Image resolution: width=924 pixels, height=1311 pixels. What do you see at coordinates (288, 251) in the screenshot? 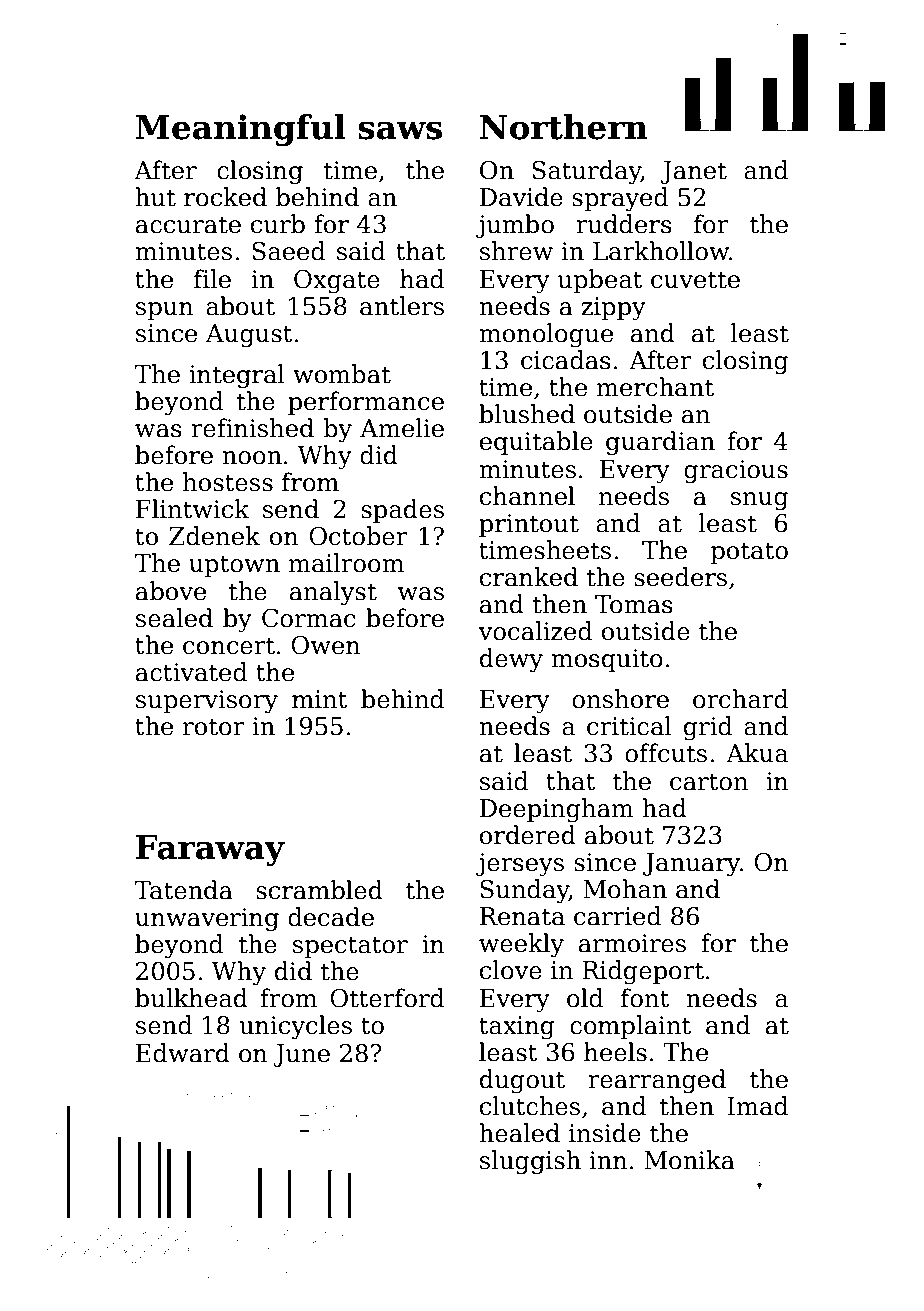
I see `Saeed` at bounding box center [288, 251].
